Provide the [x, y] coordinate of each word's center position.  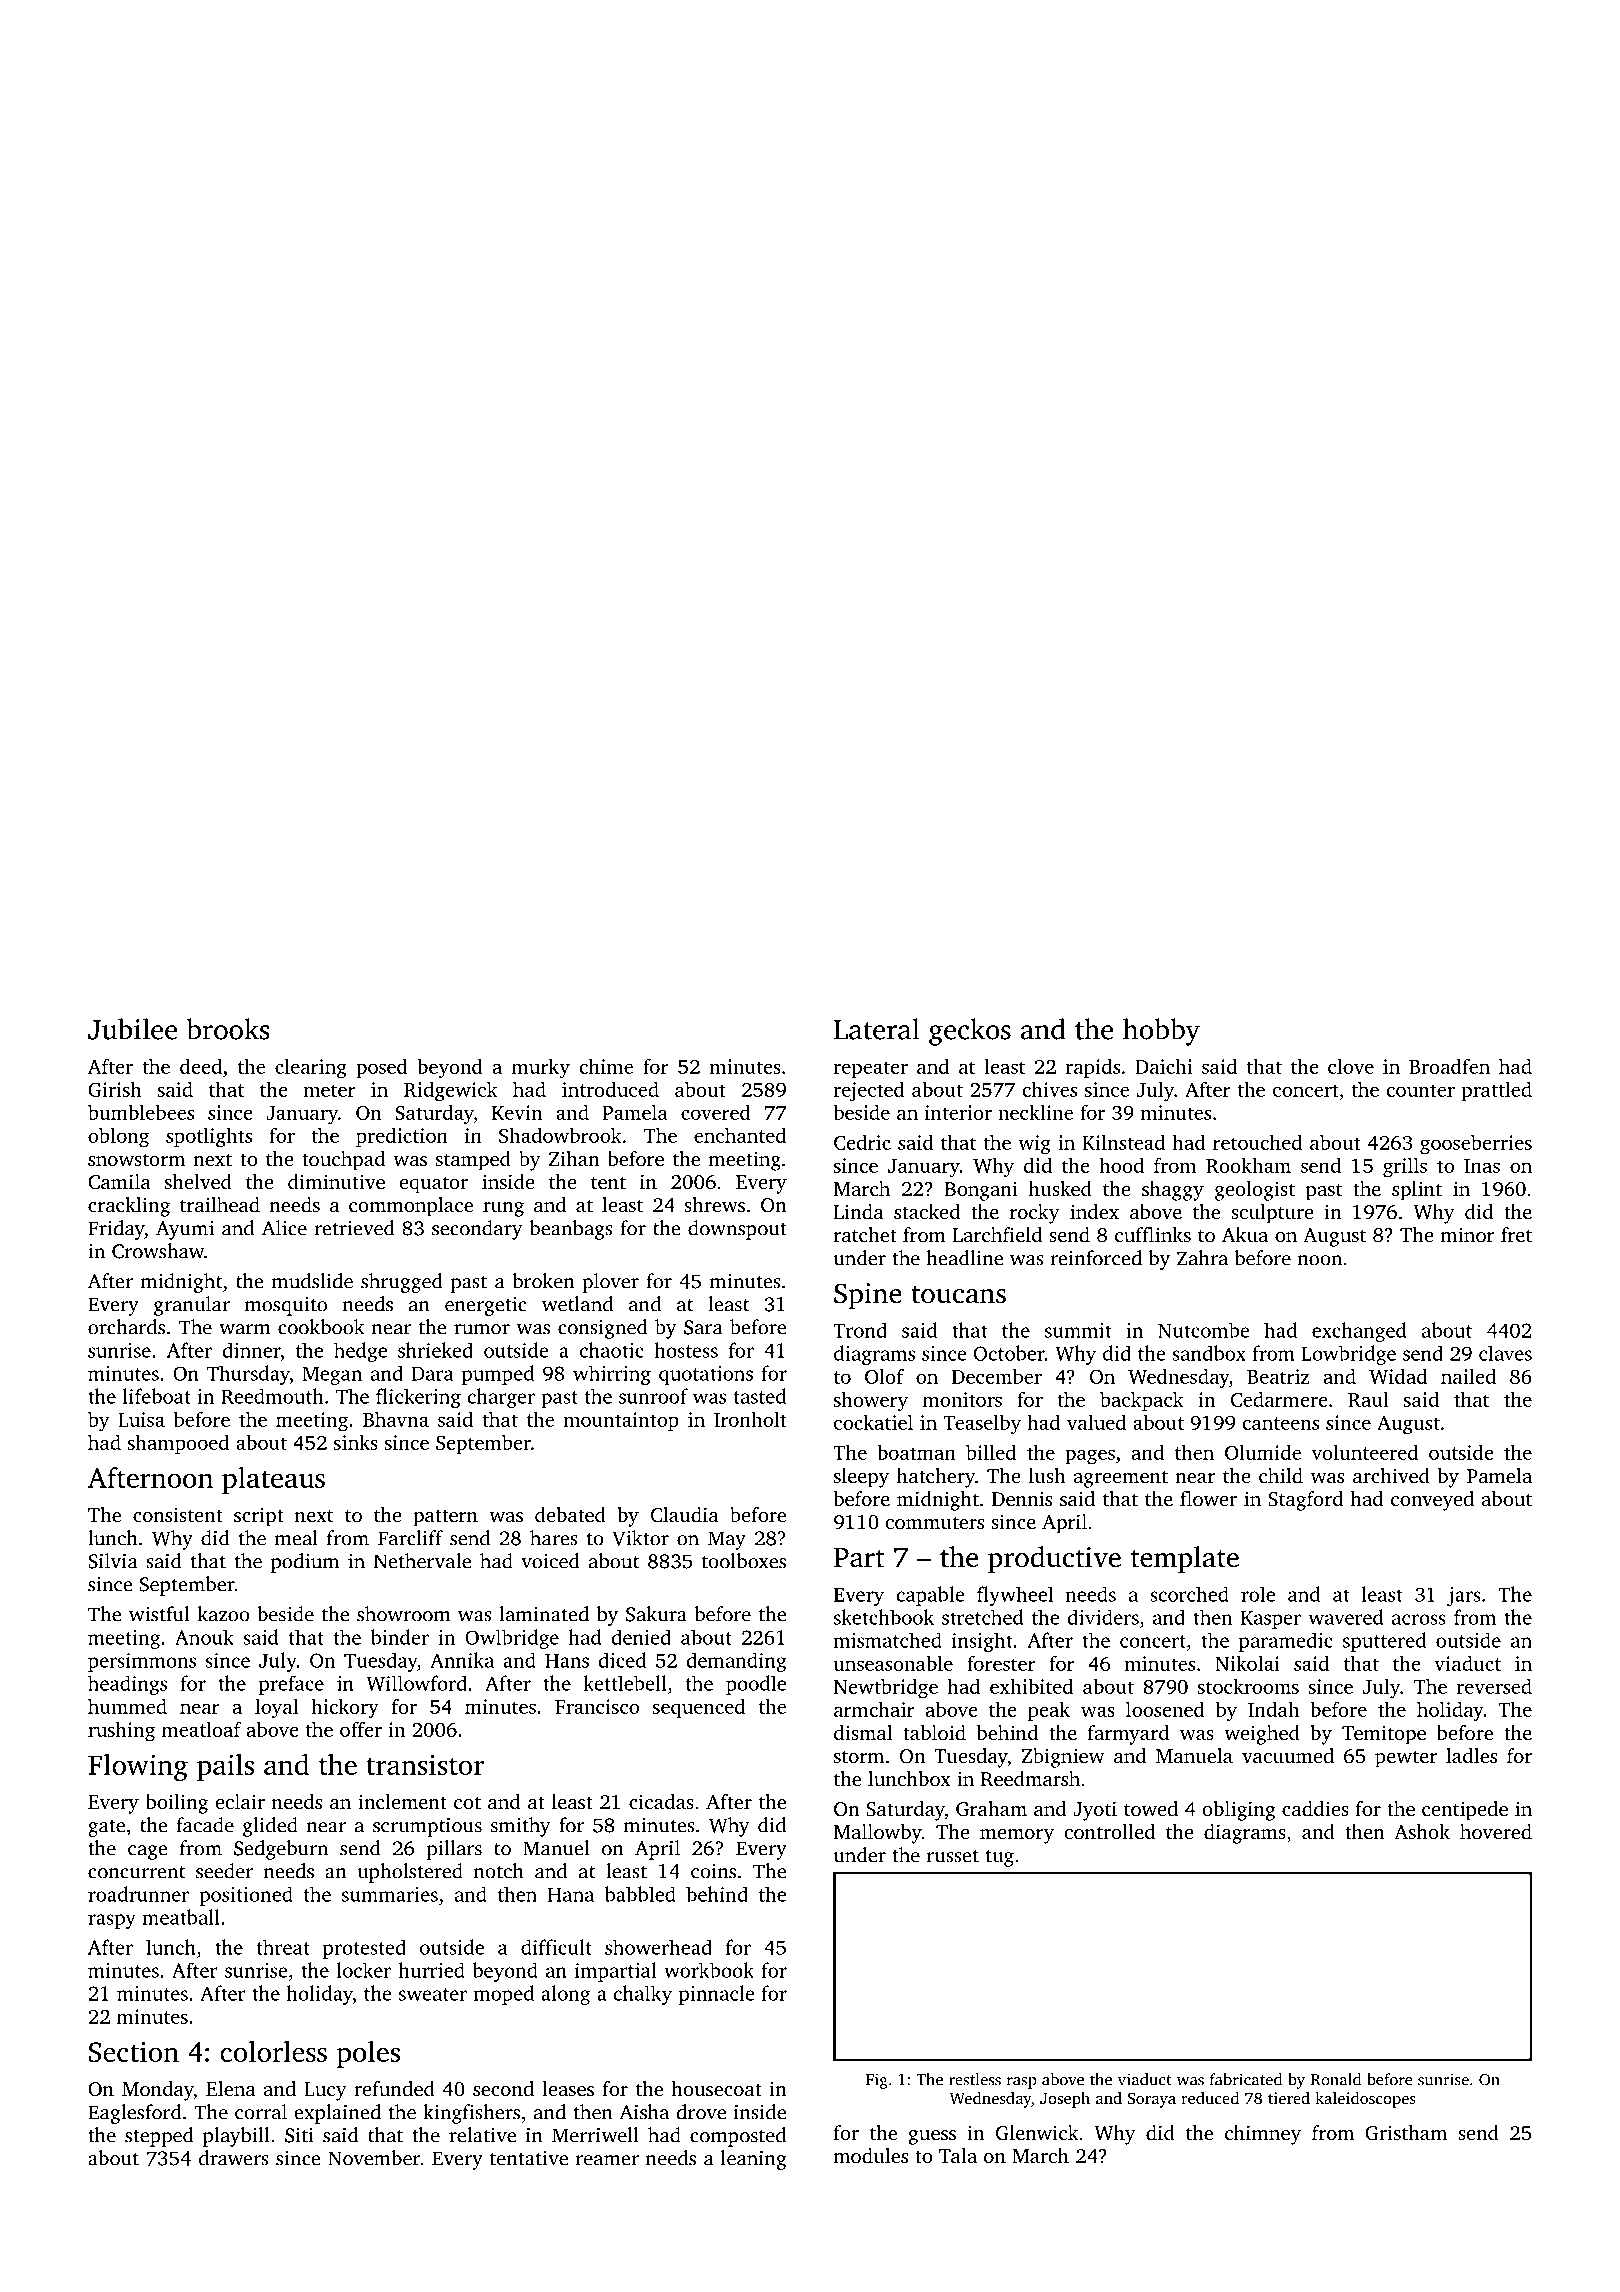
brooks [228, 1029]
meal [296, 1538]
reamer [607, 2160]
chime [606, 1066]
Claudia [684, 1515]
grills [1405, 1168]
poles [368, 2054]
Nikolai [1247, 1663]
